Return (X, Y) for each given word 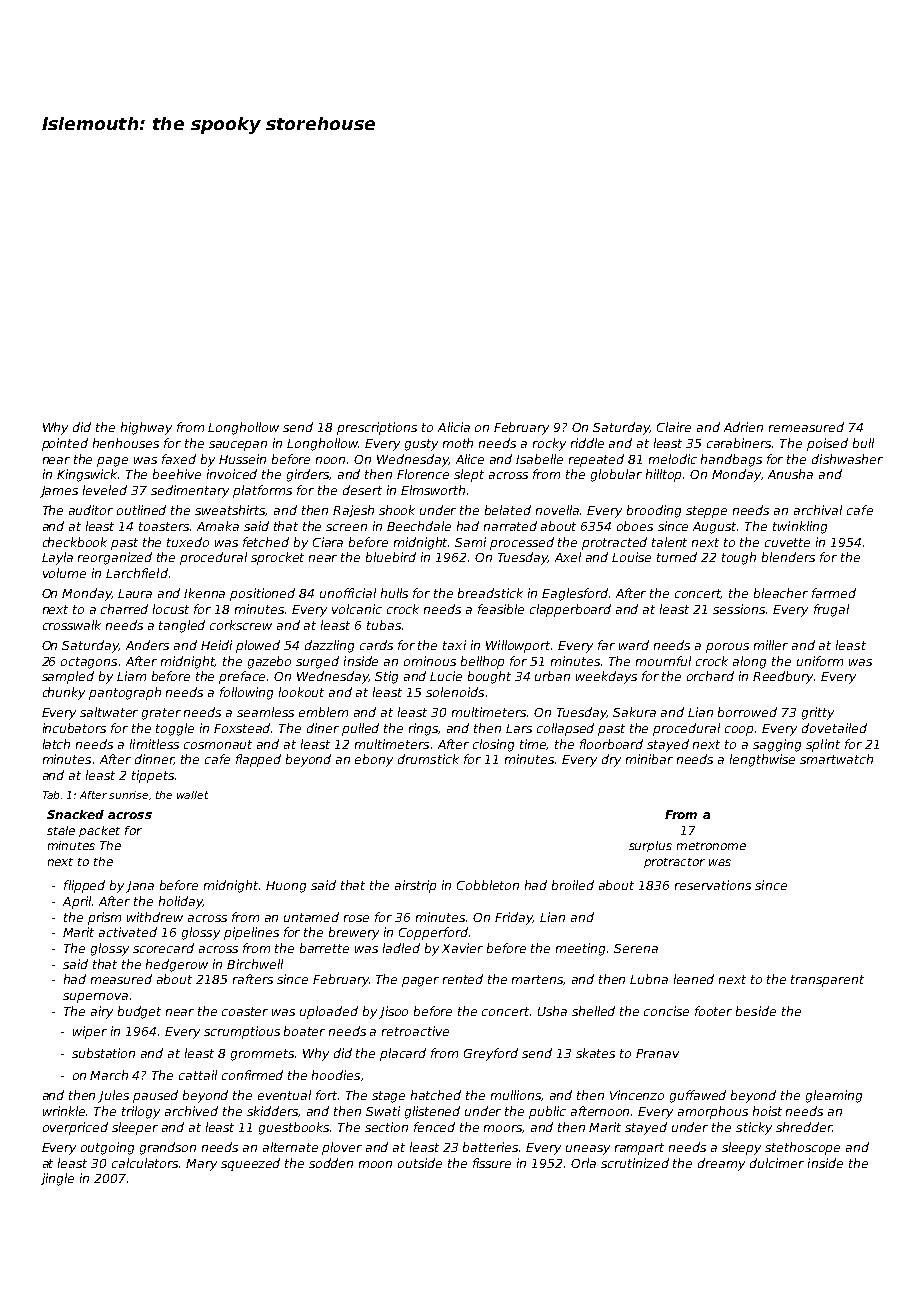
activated (128, 932)
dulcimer (777, 1163)
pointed (65, 444)
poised (827, 444)
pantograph (125, 693)
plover (342, 1148)
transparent (827, 981)
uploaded (329, 1012)
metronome (711, 846)
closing (493, 745)
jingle (57, 1179)
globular (616, 475)
